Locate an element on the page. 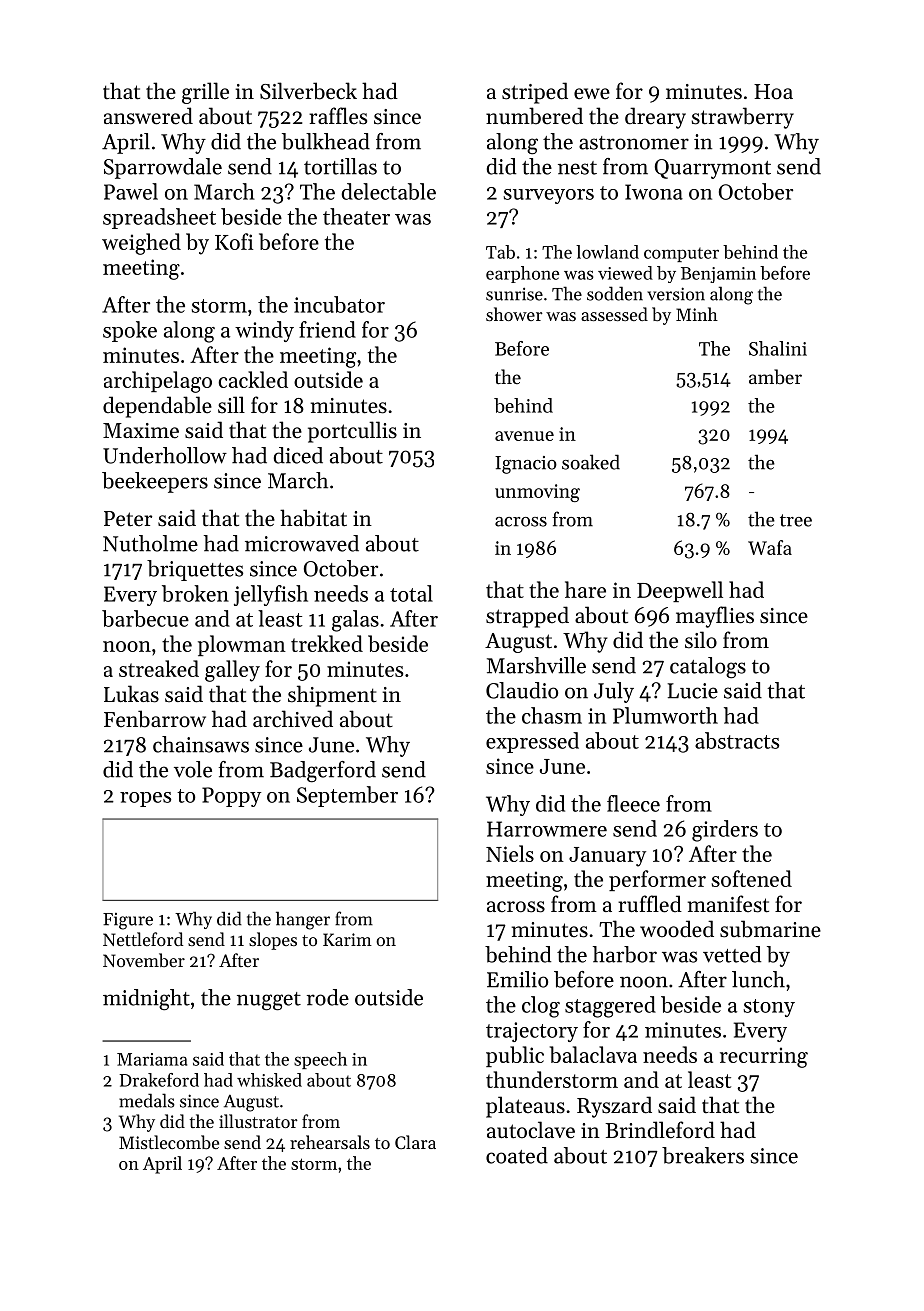 The height and width of the page is (1311, 924). diced is located at coordinates (298, 455).
